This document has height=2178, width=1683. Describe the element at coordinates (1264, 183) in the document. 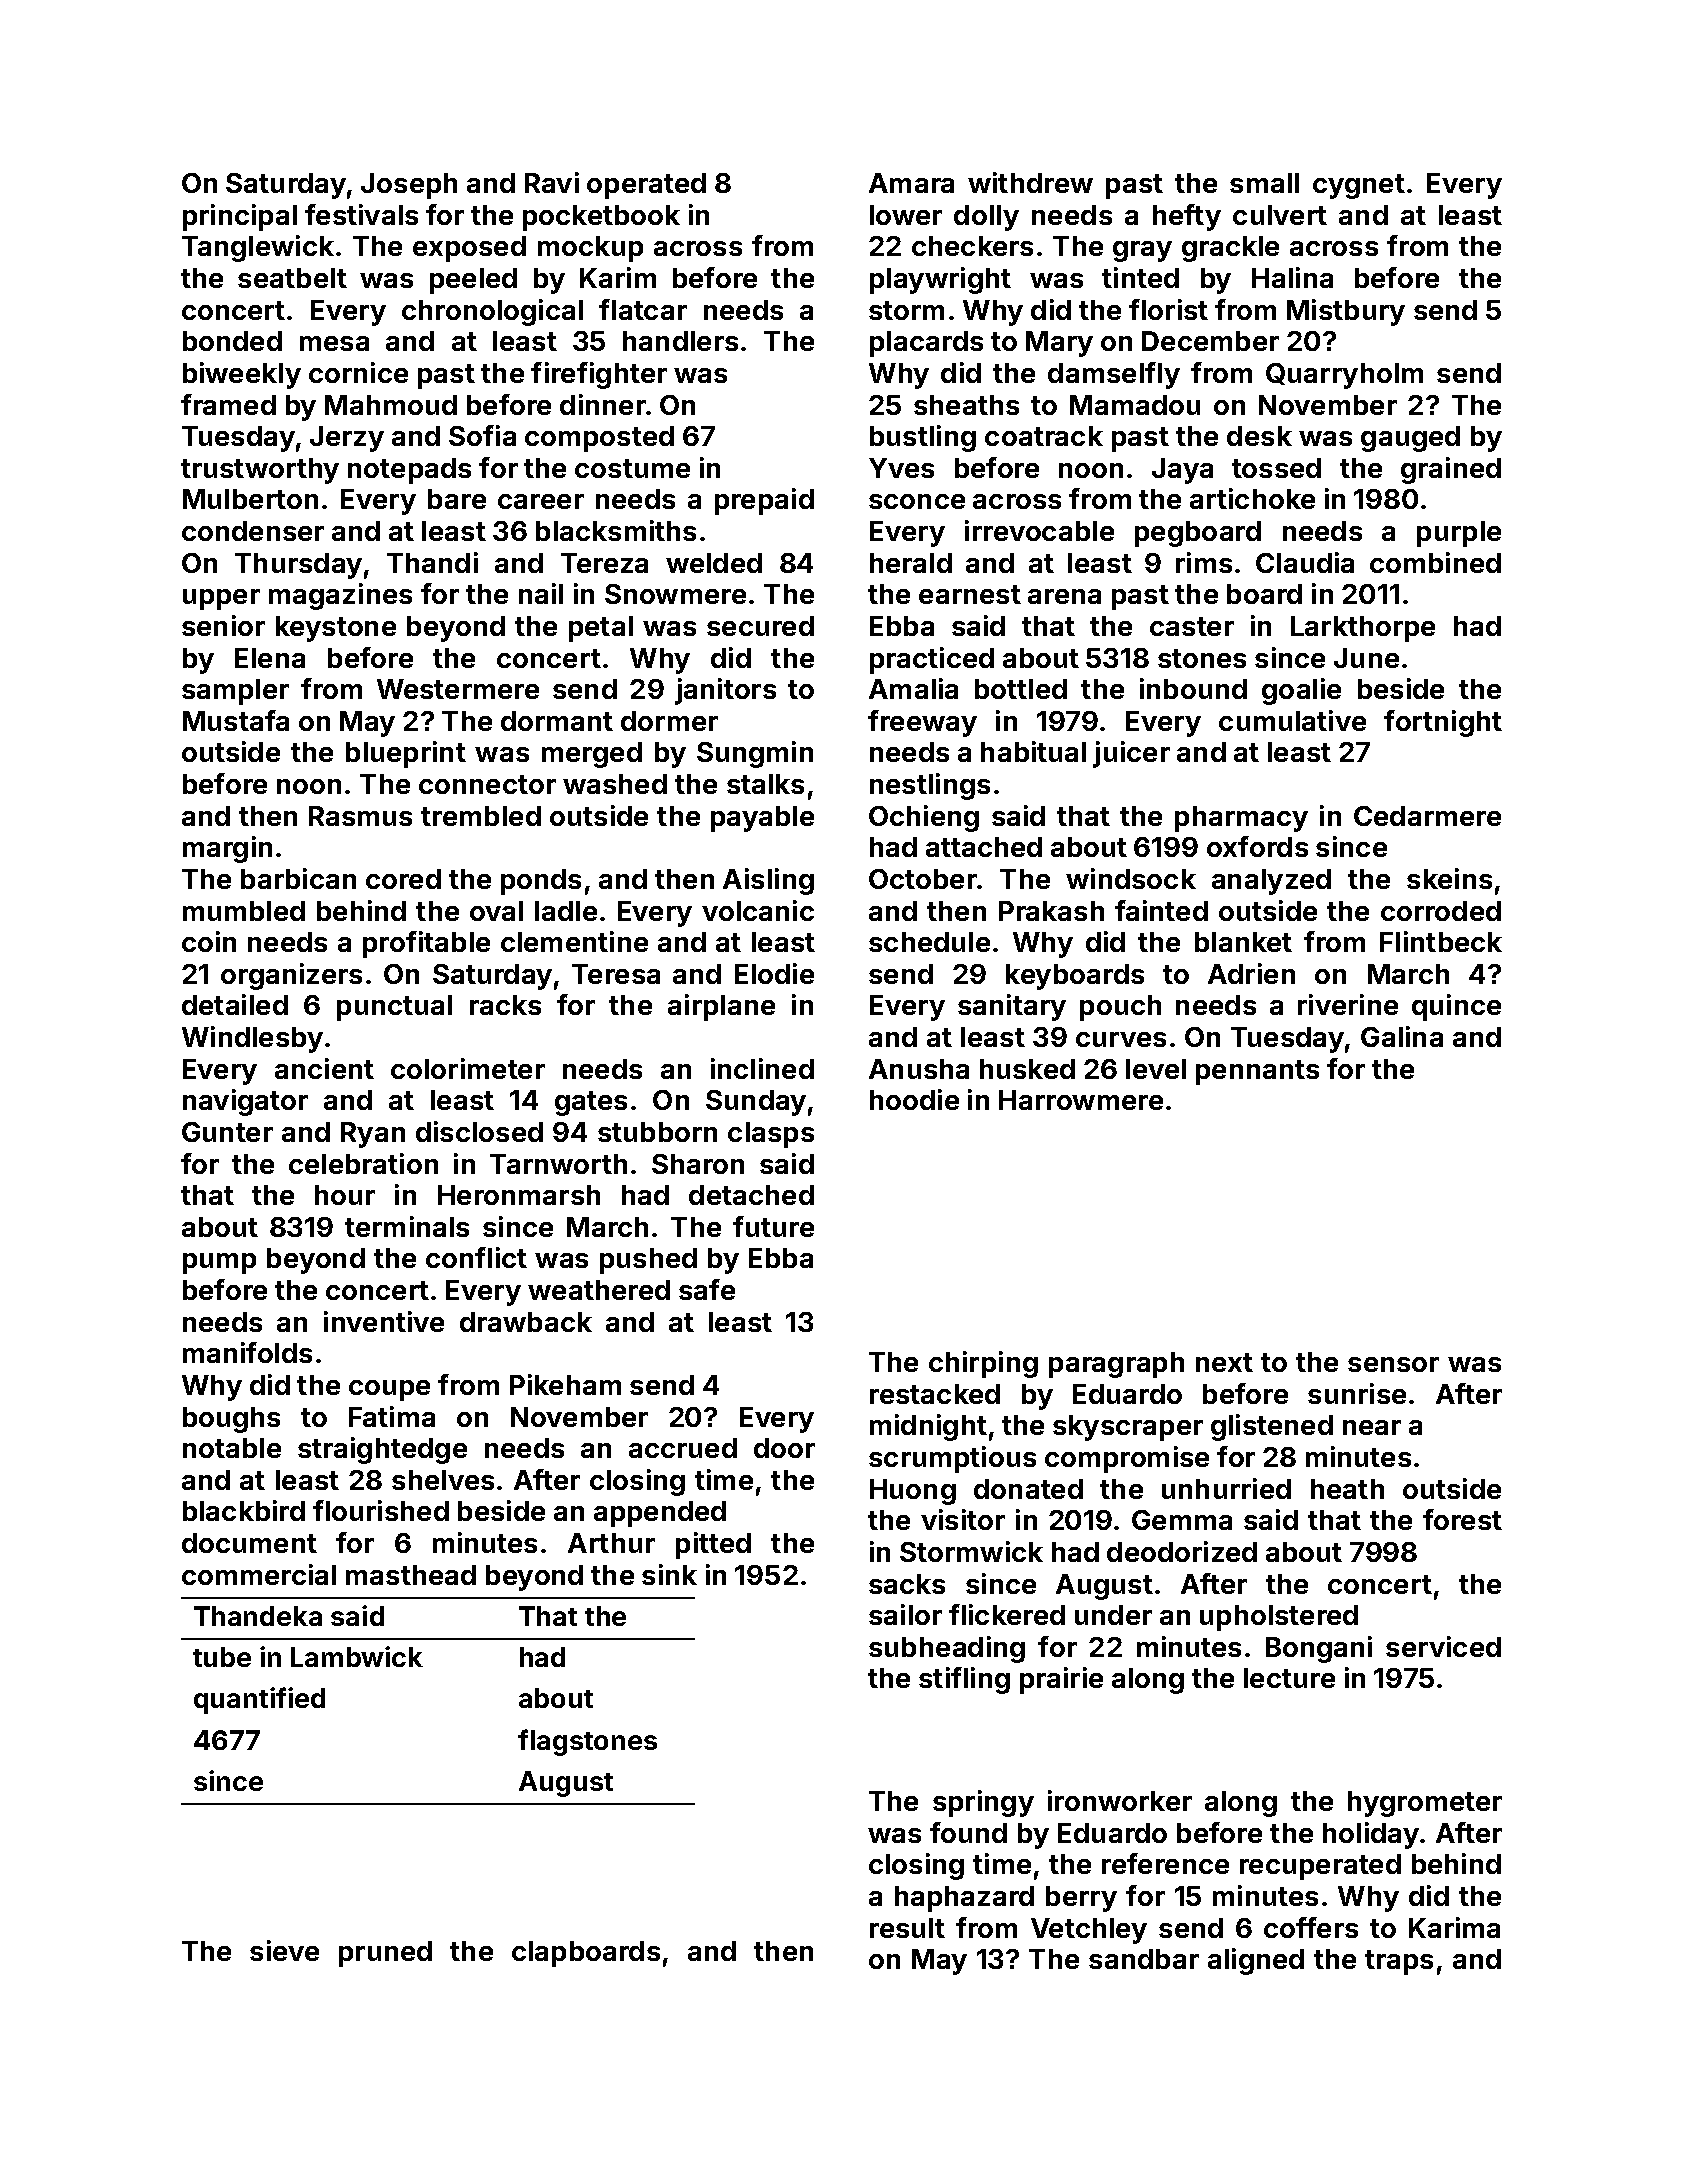

I see `small` at that location.
